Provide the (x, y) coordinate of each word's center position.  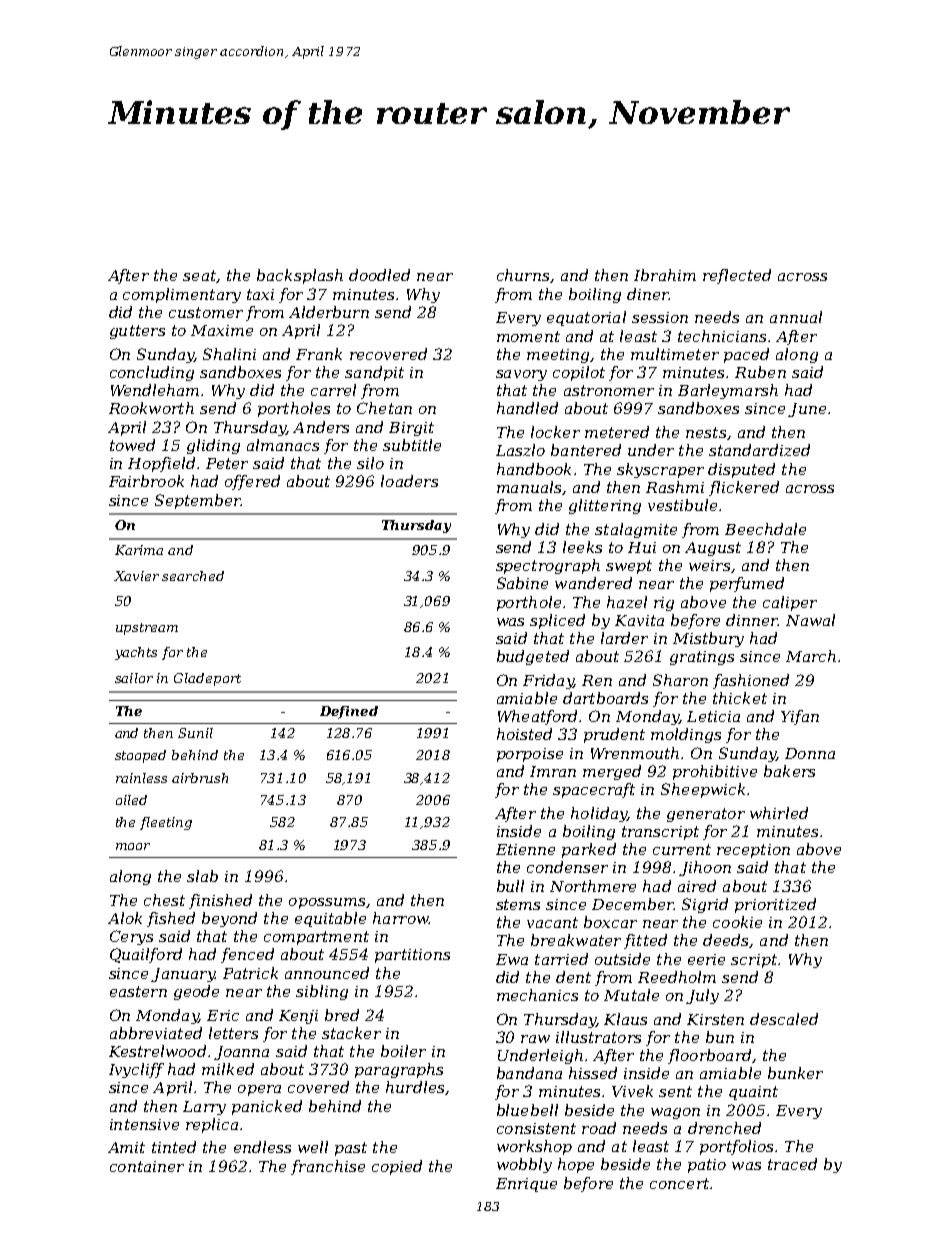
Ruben (760, 372)
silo (370, 463)
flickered (744, 488)
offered (252, 482)
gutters (137, 332)
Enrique (526, 1185)
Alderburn (329, 312)
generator (706, 815)
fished (171, 919)
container (147, 1166)
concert (679, 1183)
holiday (599, 814)
